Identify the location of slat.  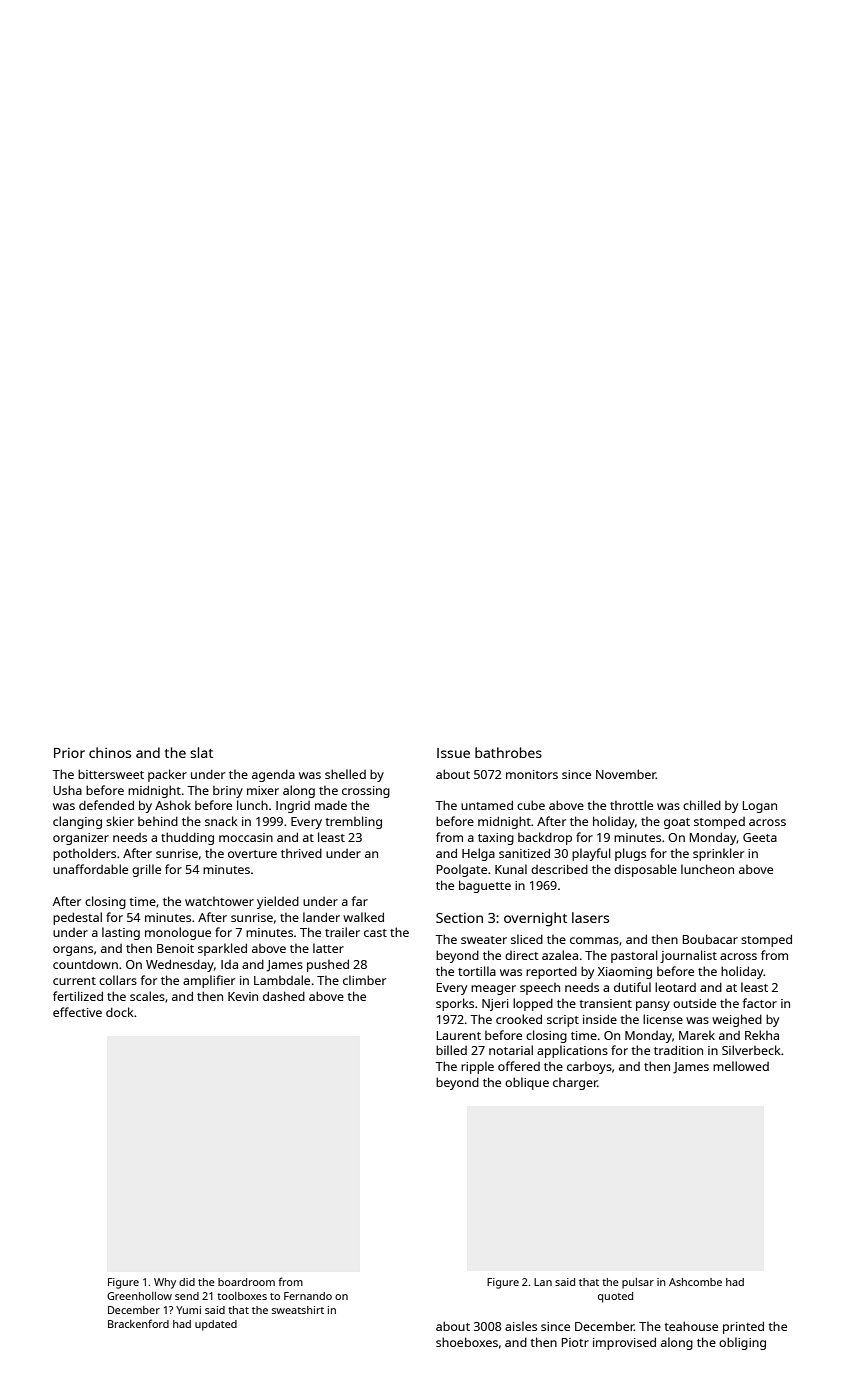
(201, 752).
